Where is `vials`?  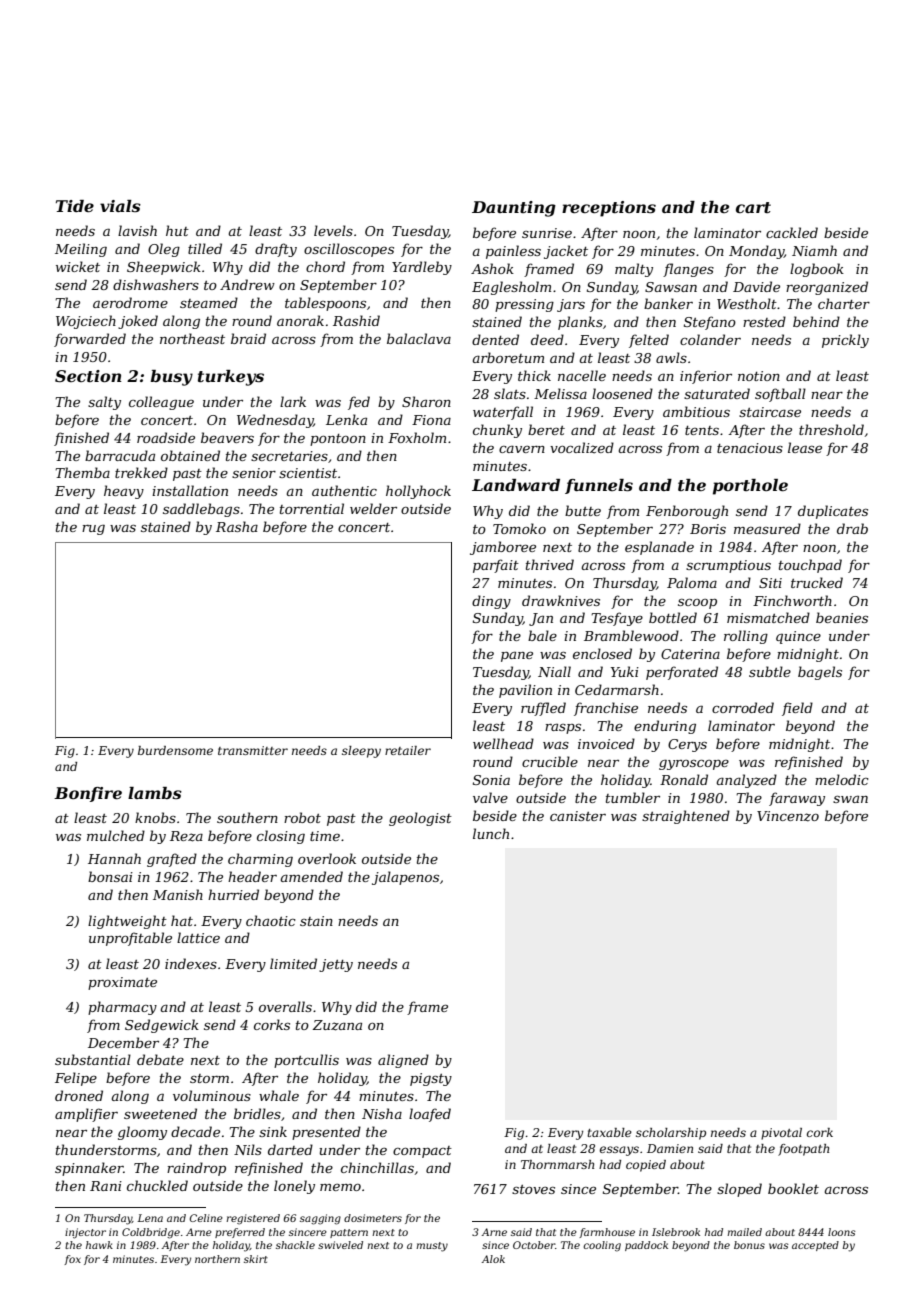 vials is located at coordinates (120, 206).
